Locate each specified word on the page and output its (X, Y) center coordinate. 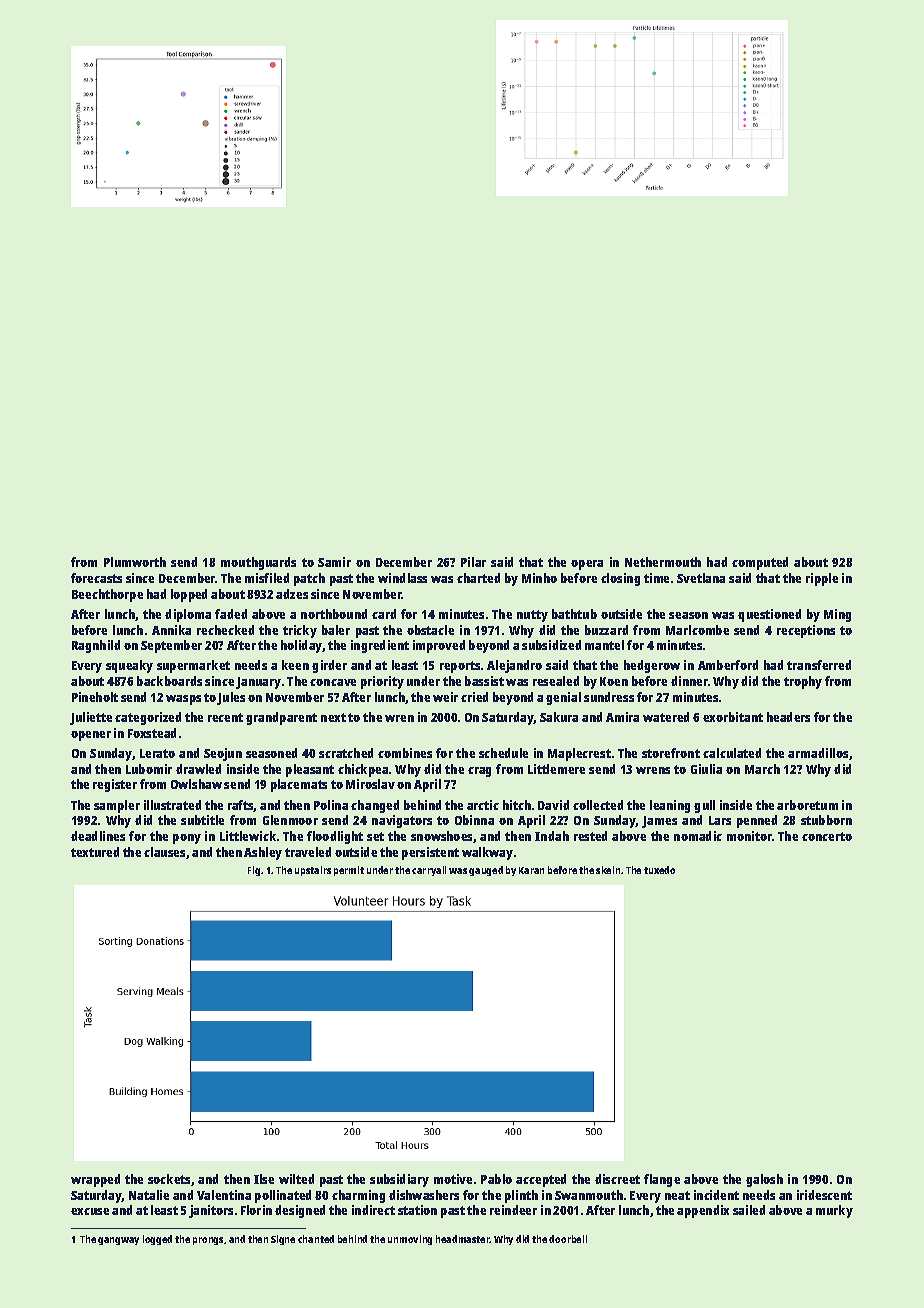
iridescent (824, 1195)
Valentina (224, 1195)
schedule (503, 753)
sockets (169, 1179)
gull (704, 806)
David (553, 805)
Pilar (473, 562)
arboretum (807, 805)
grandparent (281, 718)
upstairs (313, 871)
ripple (822, 579)
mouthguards (258, 563)
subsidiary (399, 1180)
